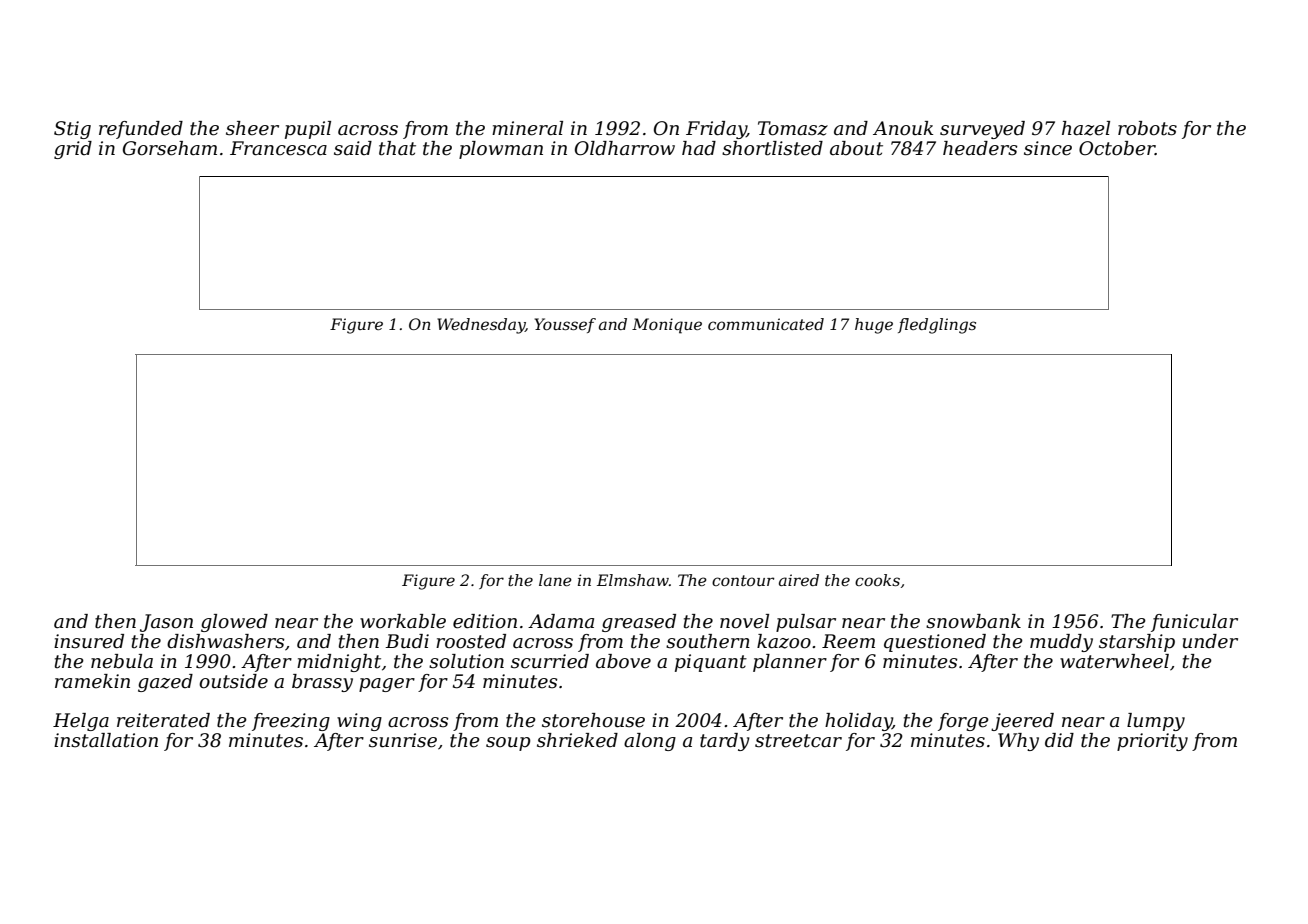  I want to click on pager, so click(387, 685).
